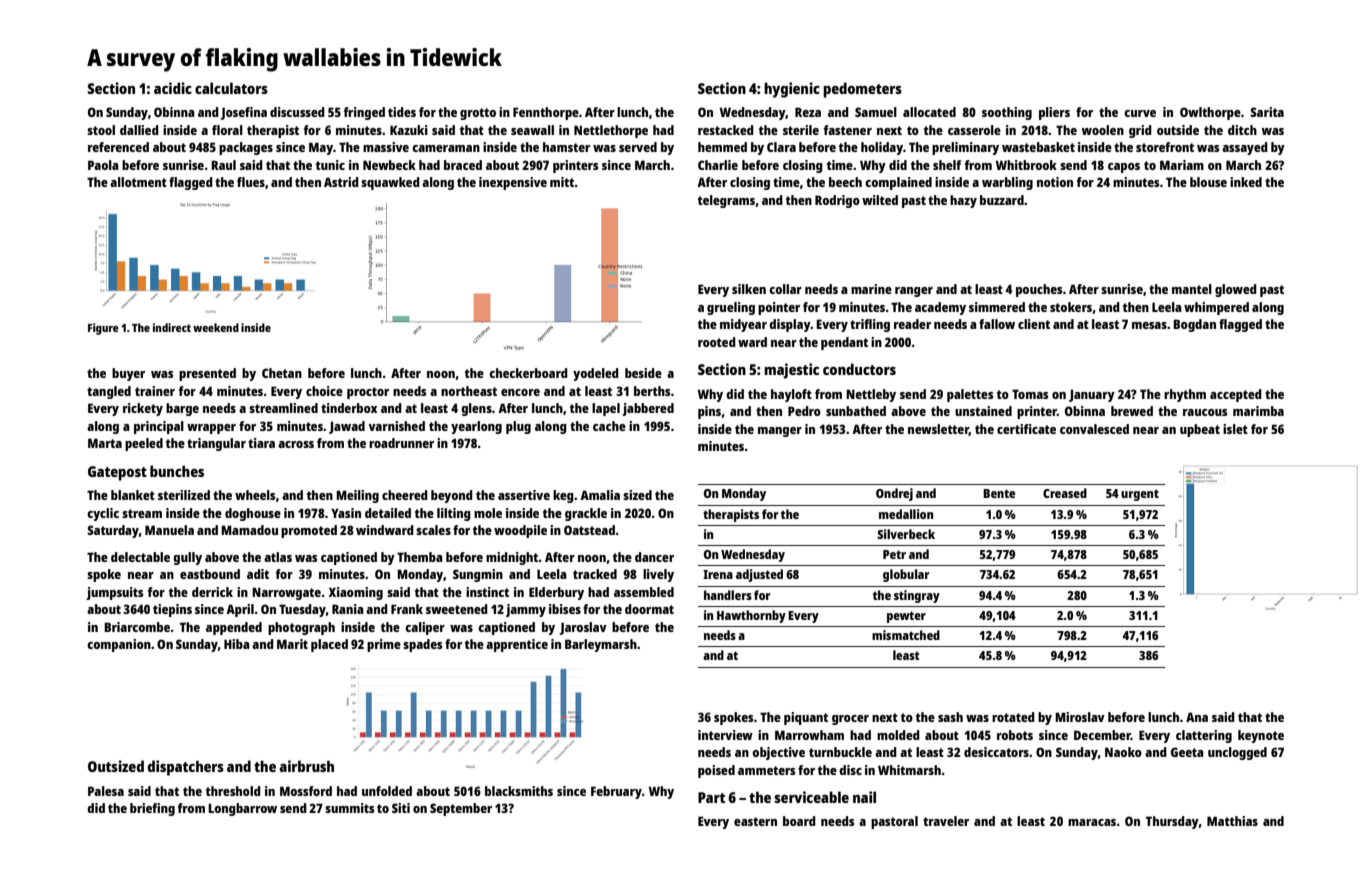 This page has height=887, width=1372. I want to click on placed, so click(329, 645).
